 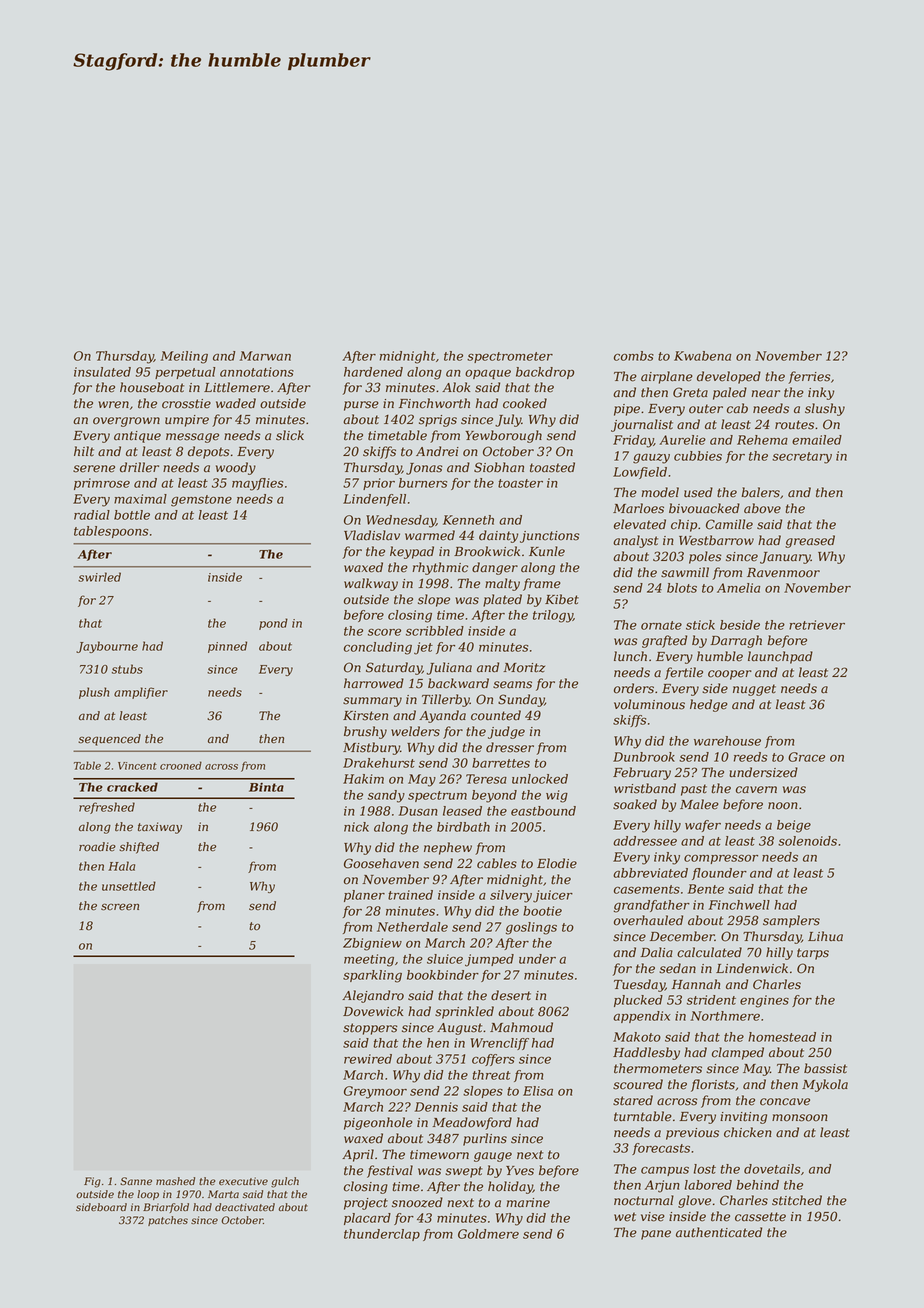 I want to click on taxiway, so click(x=160, y=828).
